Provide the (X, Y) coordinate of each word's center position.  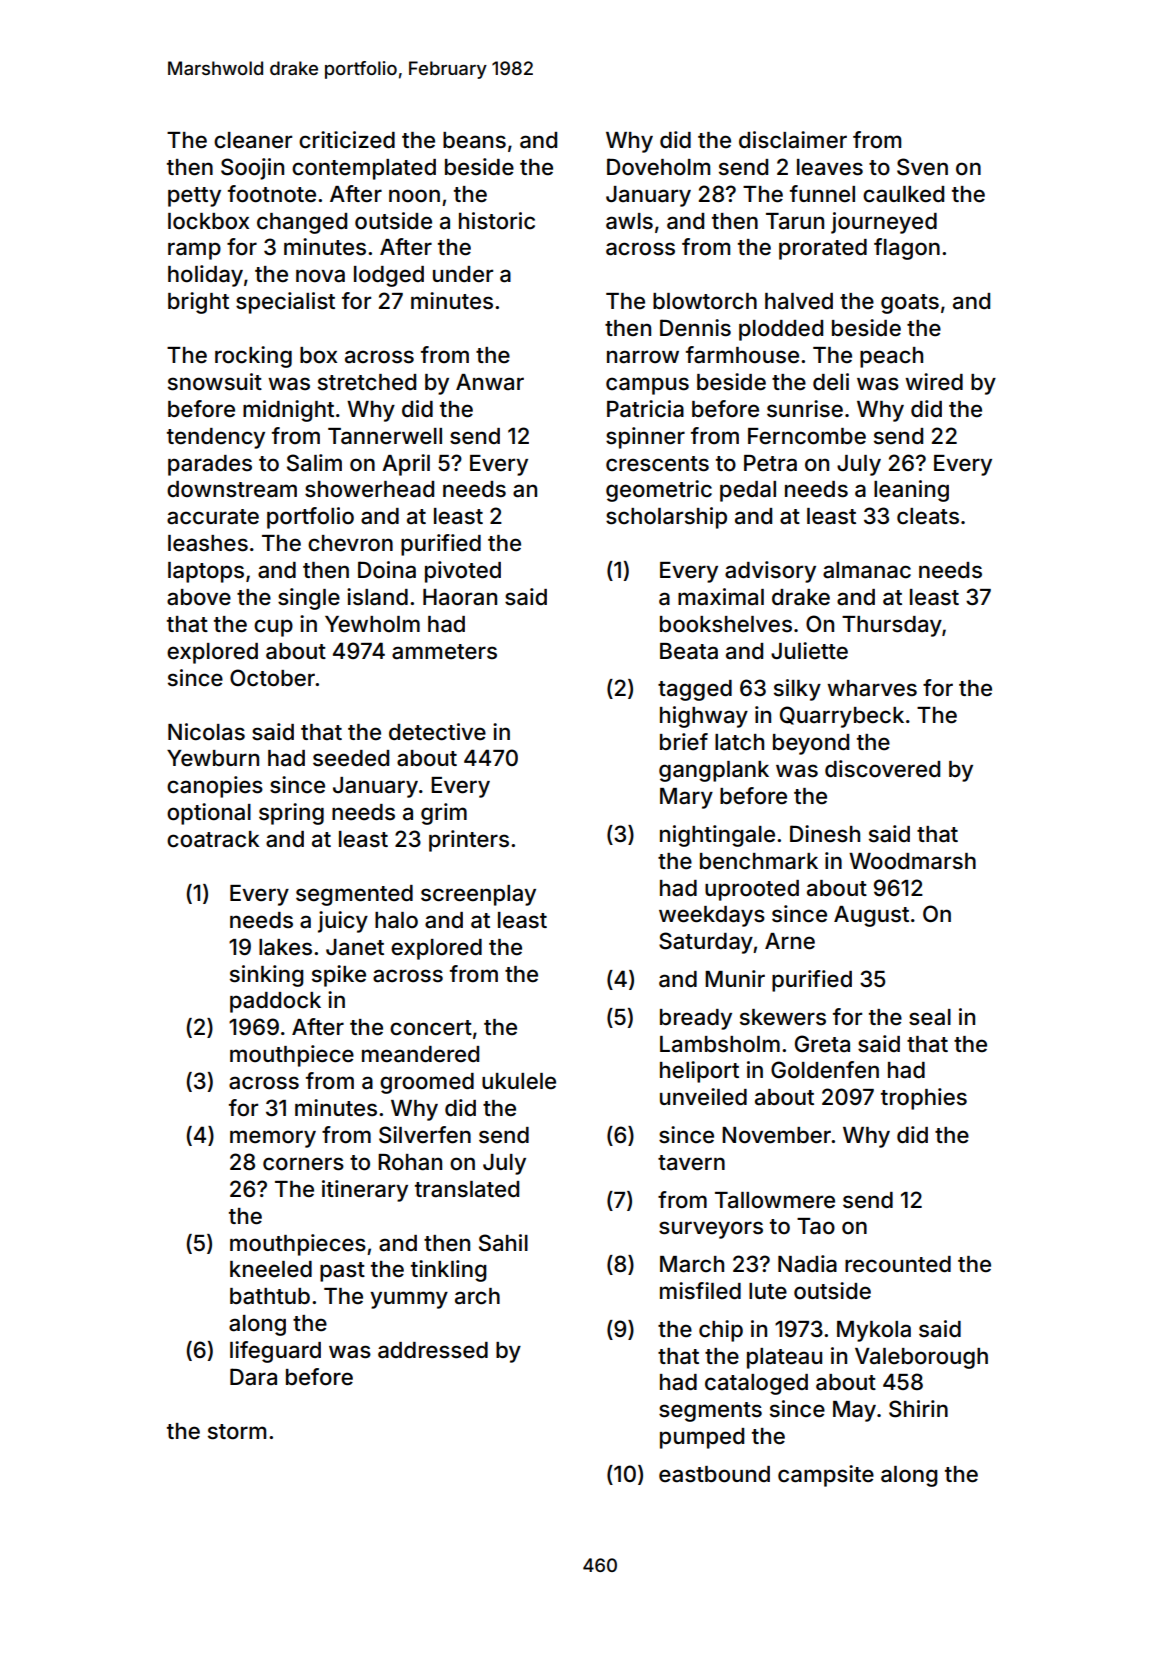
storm (237, 1432)
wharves (872, 688)
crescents (657, 464)
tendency (216, 438)
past (342, 1272)
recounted (898, 1264)
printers (469, 841)
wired (934, 381)
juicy (343, 922)
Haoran (460, 597)
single (309, 599)
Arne (790, 941)
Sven (922, 167)
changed (302, 223)
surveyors (711, 1230)
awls (629, 221)
